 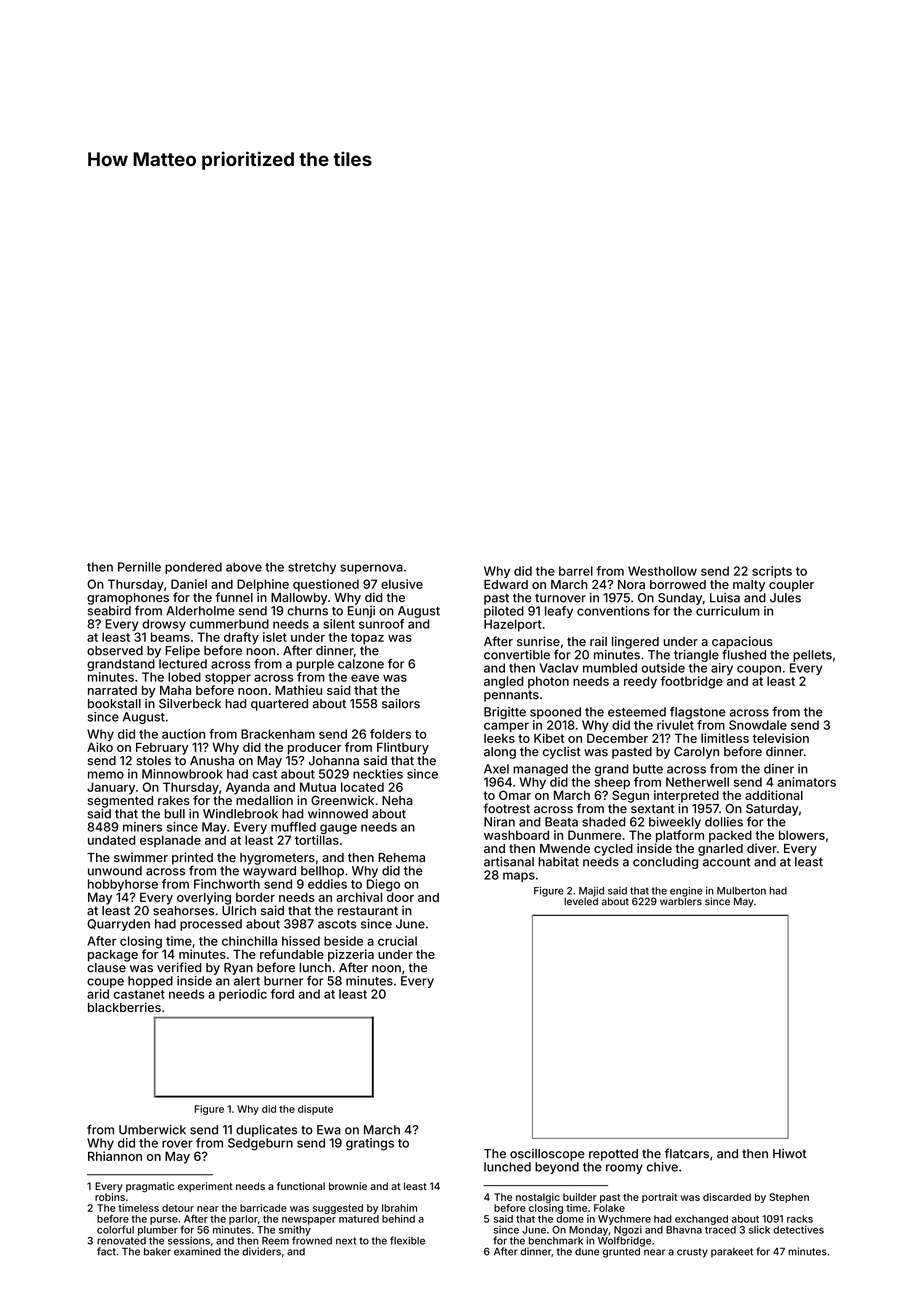 I want to click on parlor, so click(x=243, y=1220).
